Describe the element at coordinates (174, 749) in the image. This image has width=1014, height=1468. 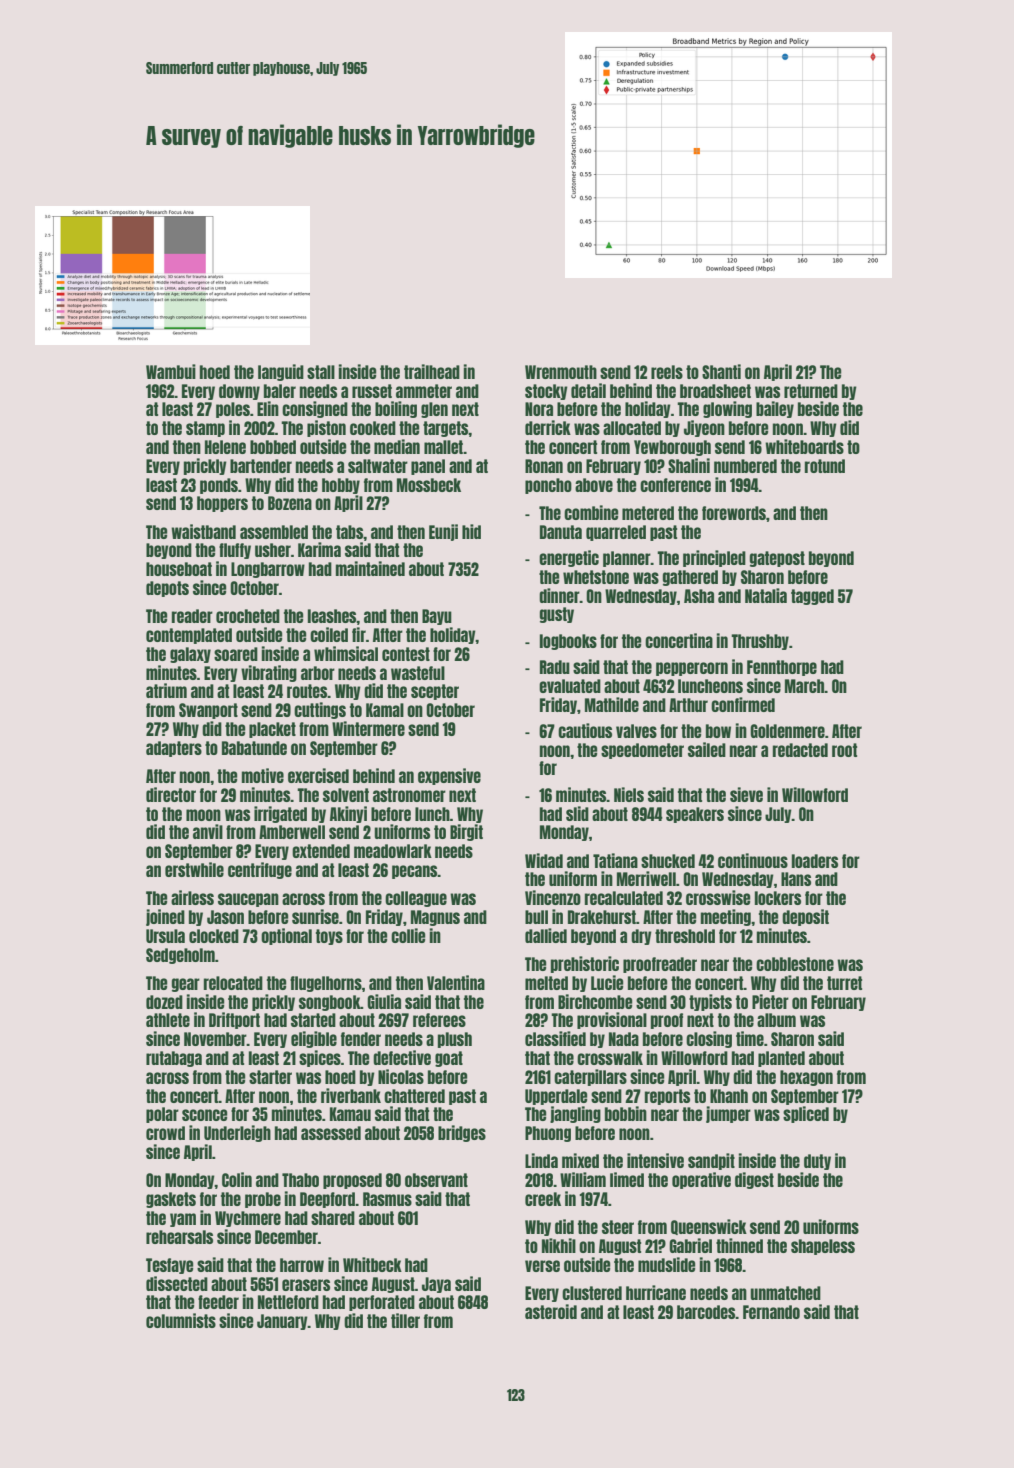
I see `adapters` at that location.
